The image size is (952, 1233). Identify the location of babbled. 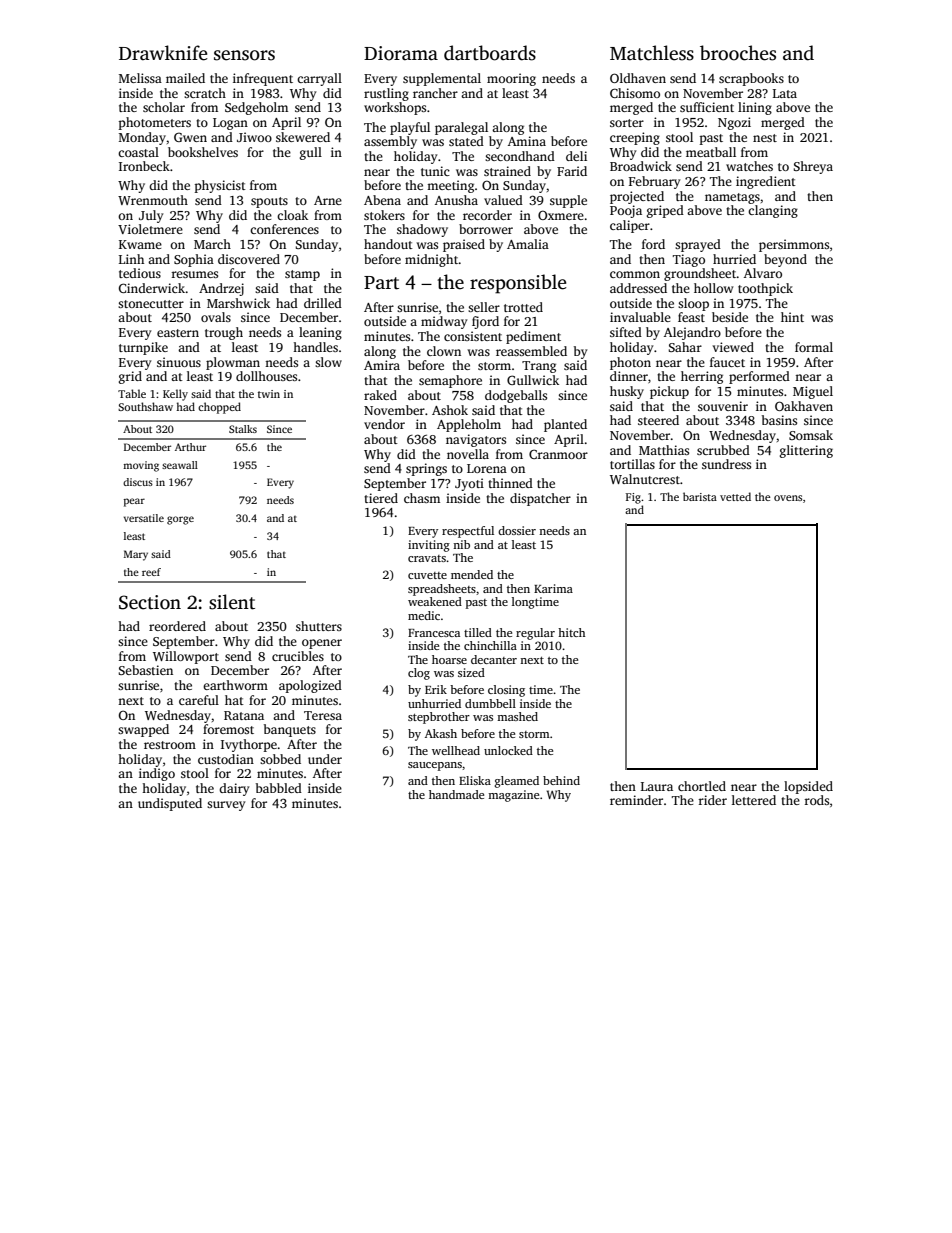
(279, 788).
